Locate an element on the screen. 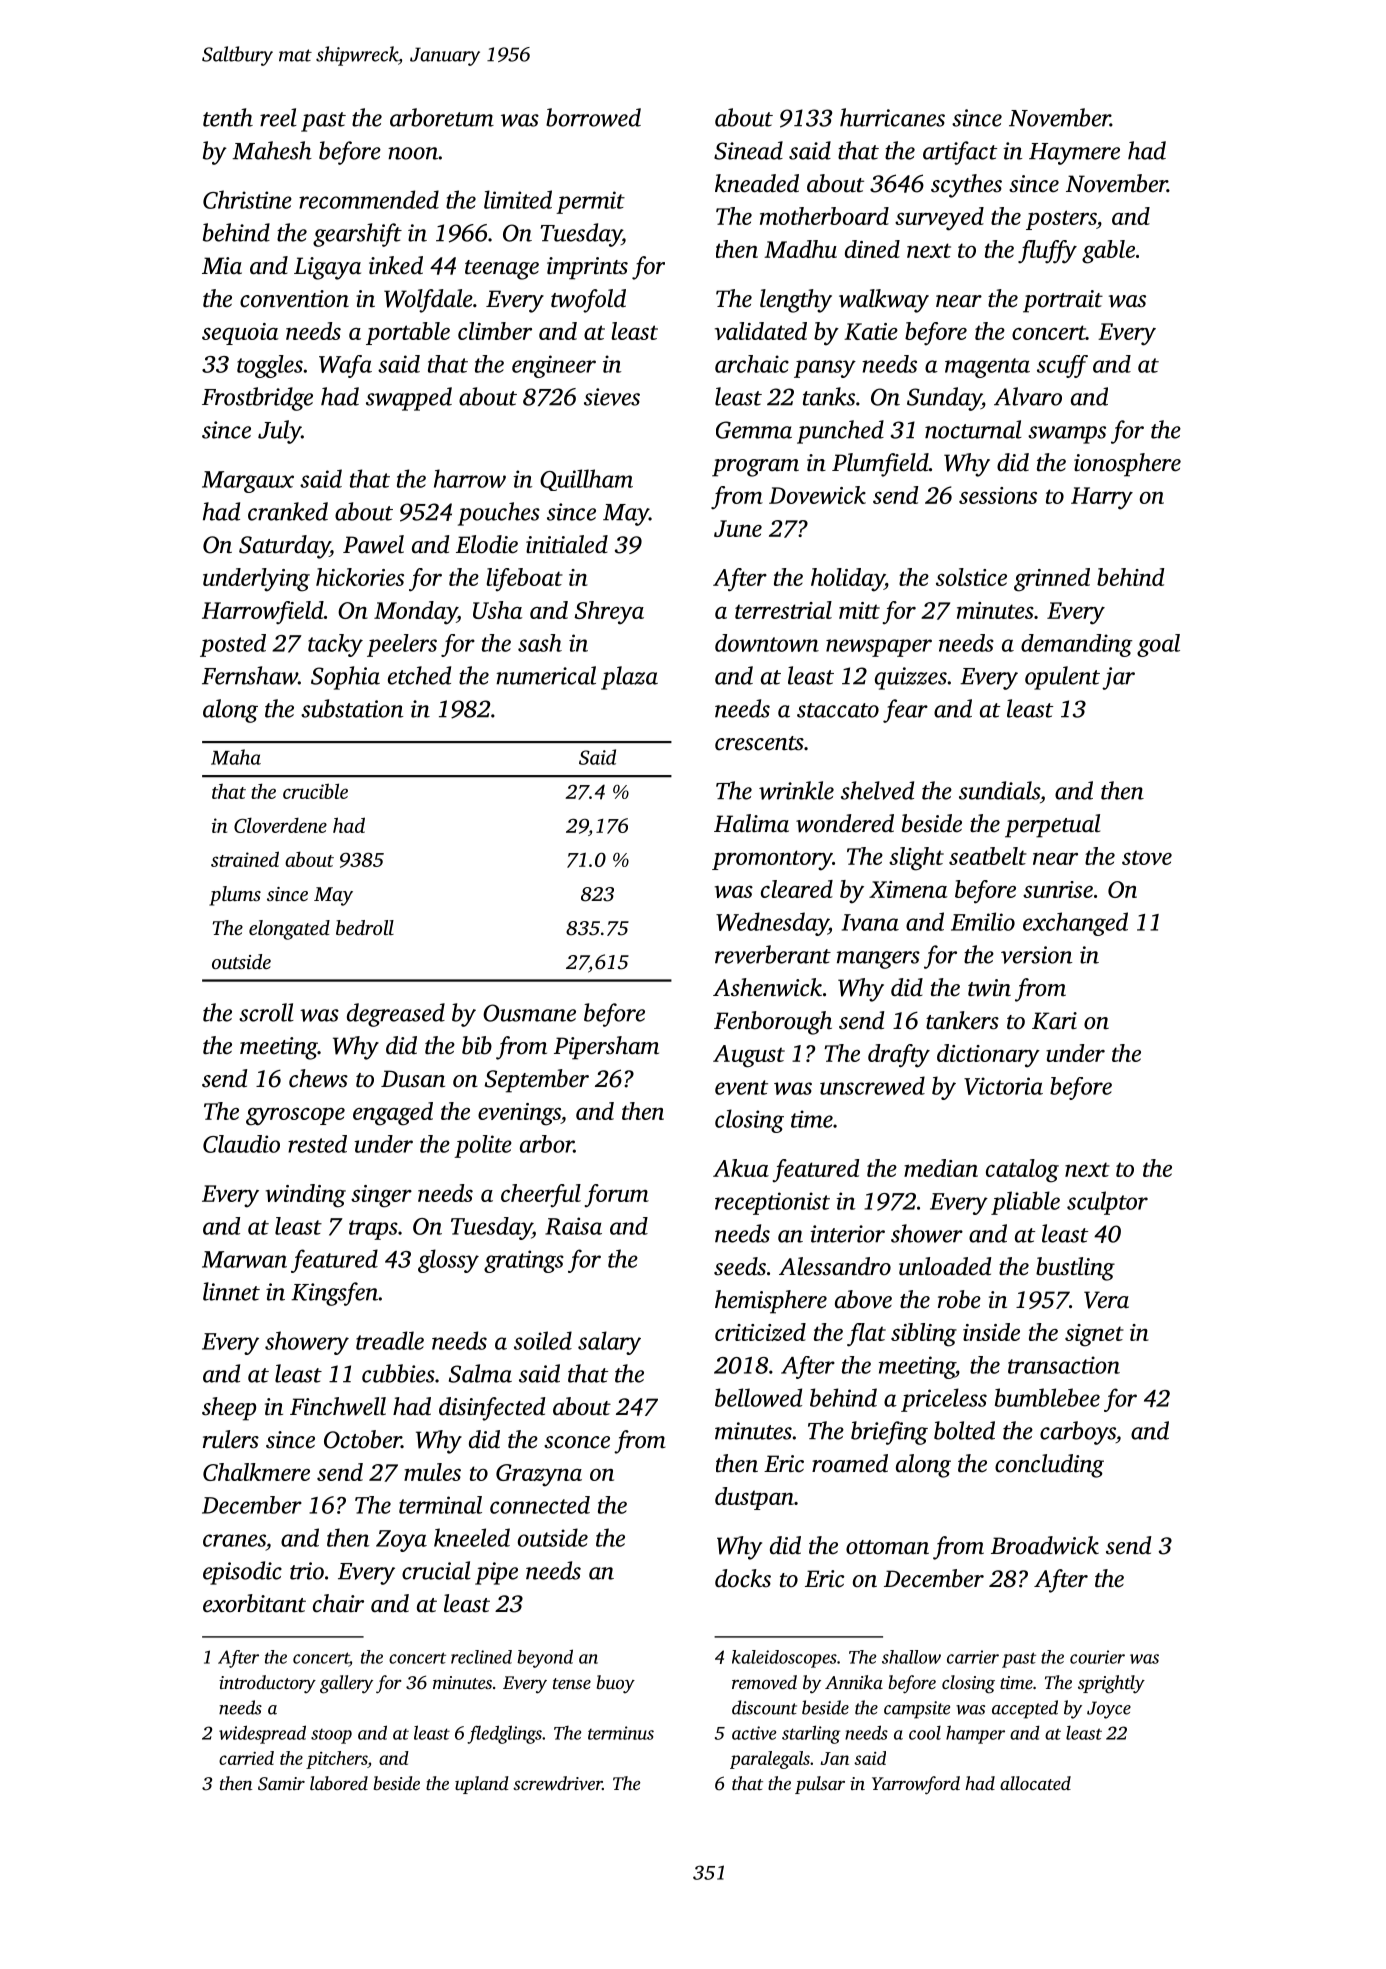  chair is located at coordinates (338, 1603).
